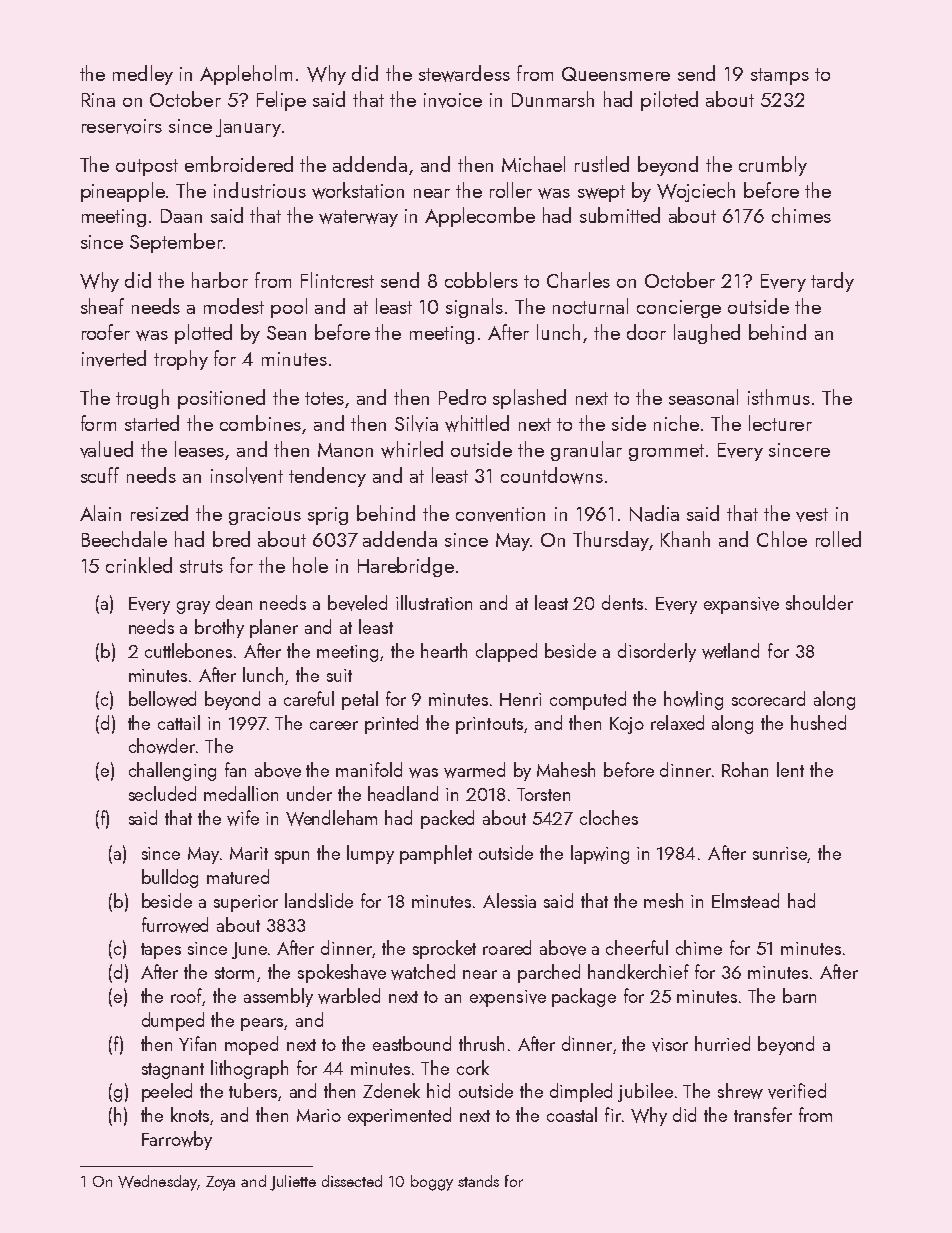 This screenshot has width=952, height=1233. What do you see at coordinates (780, 76) in the screenshot?
I see `stamps` at bounding box center [780, 76].
